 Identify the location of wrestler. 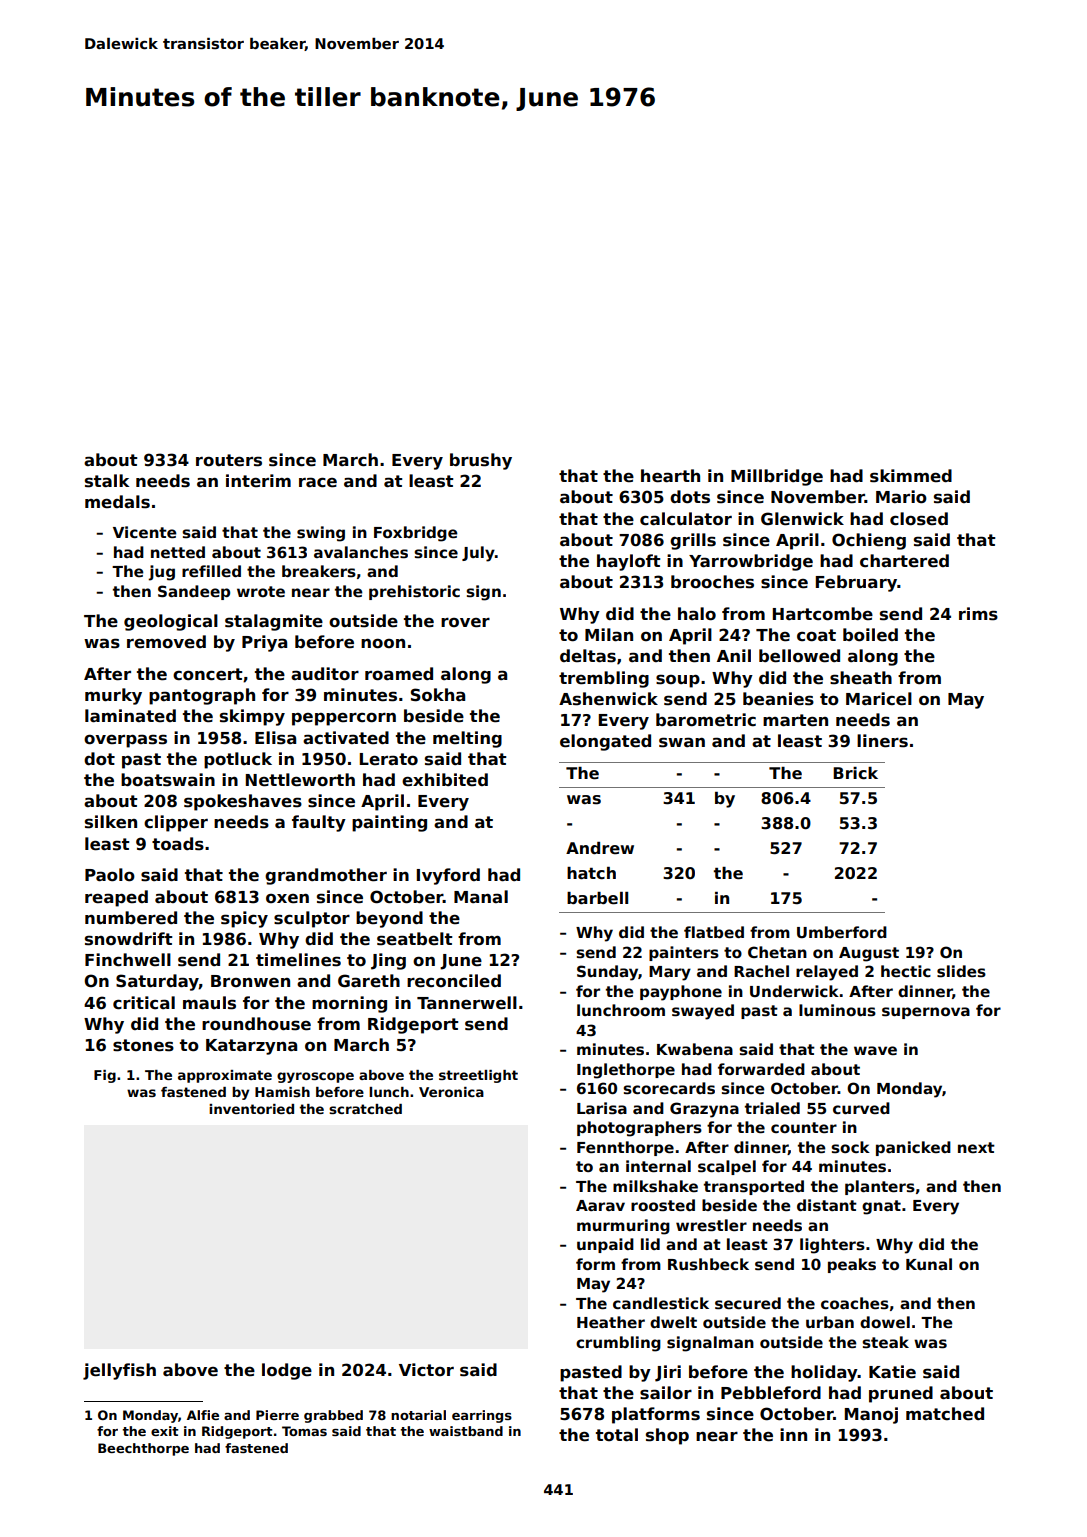
(711, 1225).
